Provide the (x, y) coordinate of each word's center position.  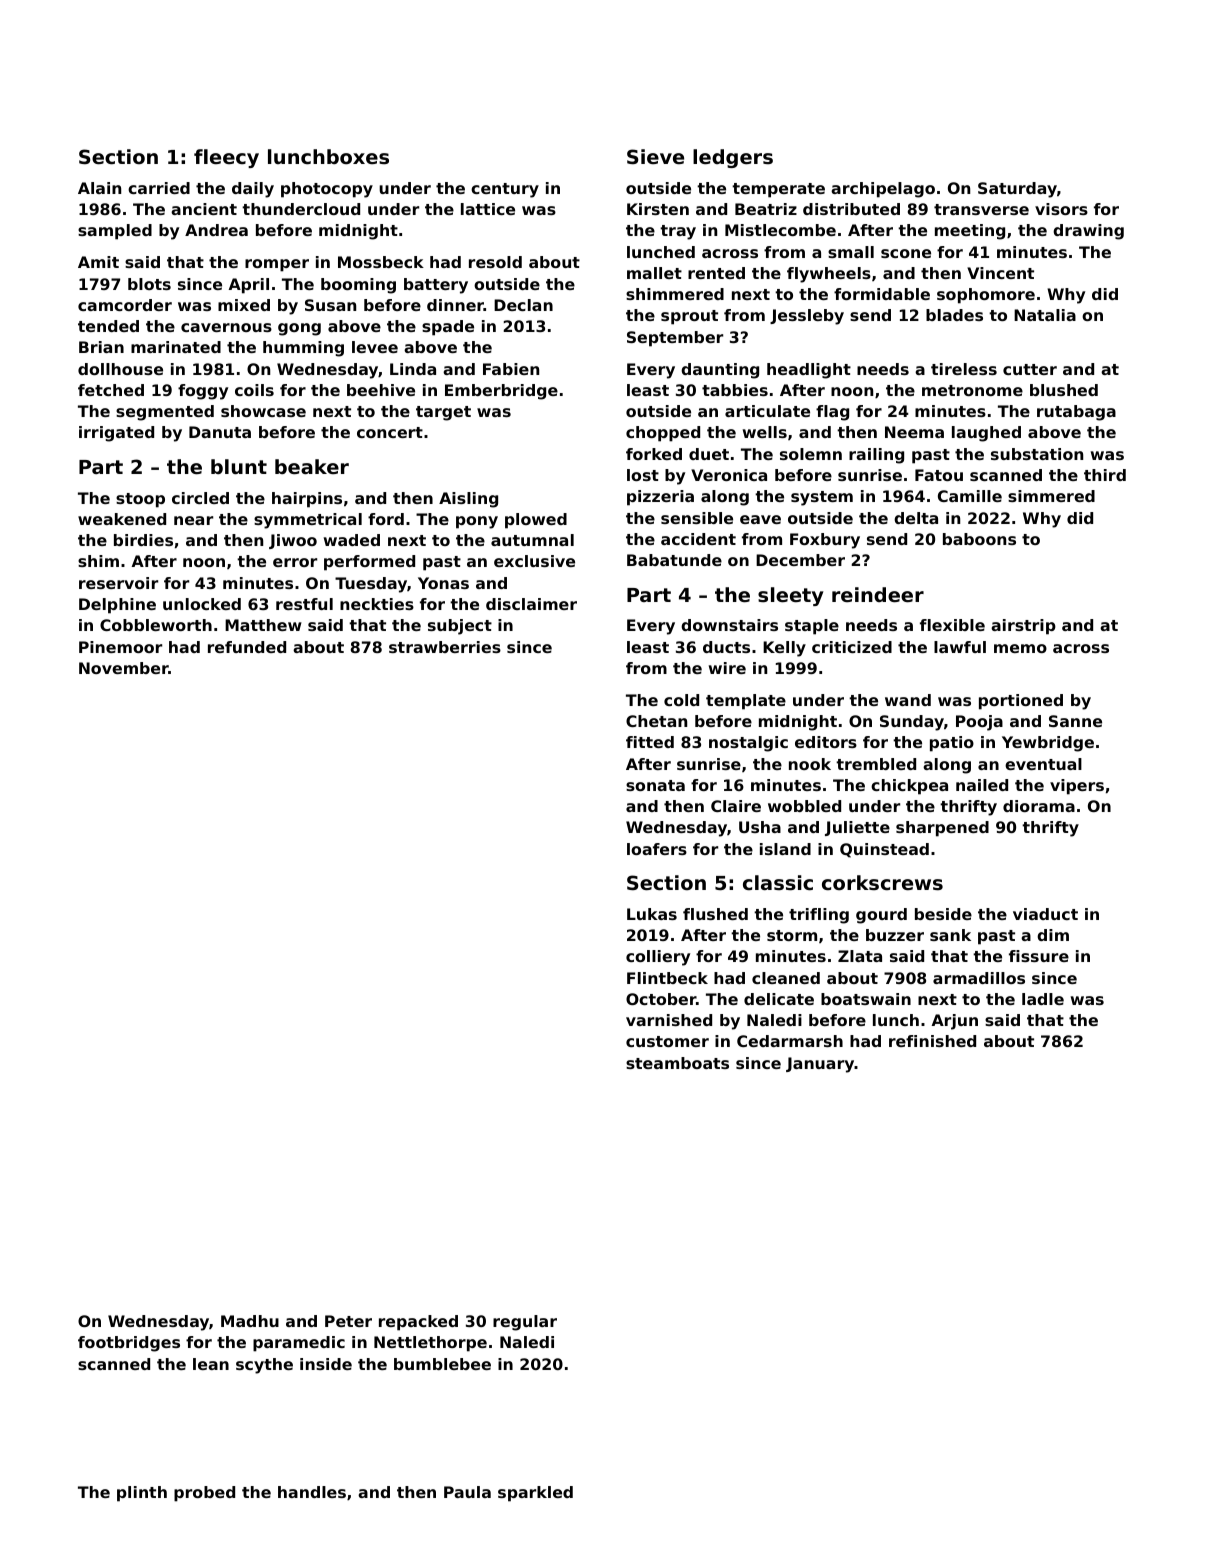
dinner (455, 305)
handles (312, 1492)
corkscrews (882, 882)
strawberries (445, 647)
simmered (1051, 496)
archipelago (883, 190)
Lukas (652, 914)
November (124, 668)
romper (277, 265)
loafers (657, 849)
